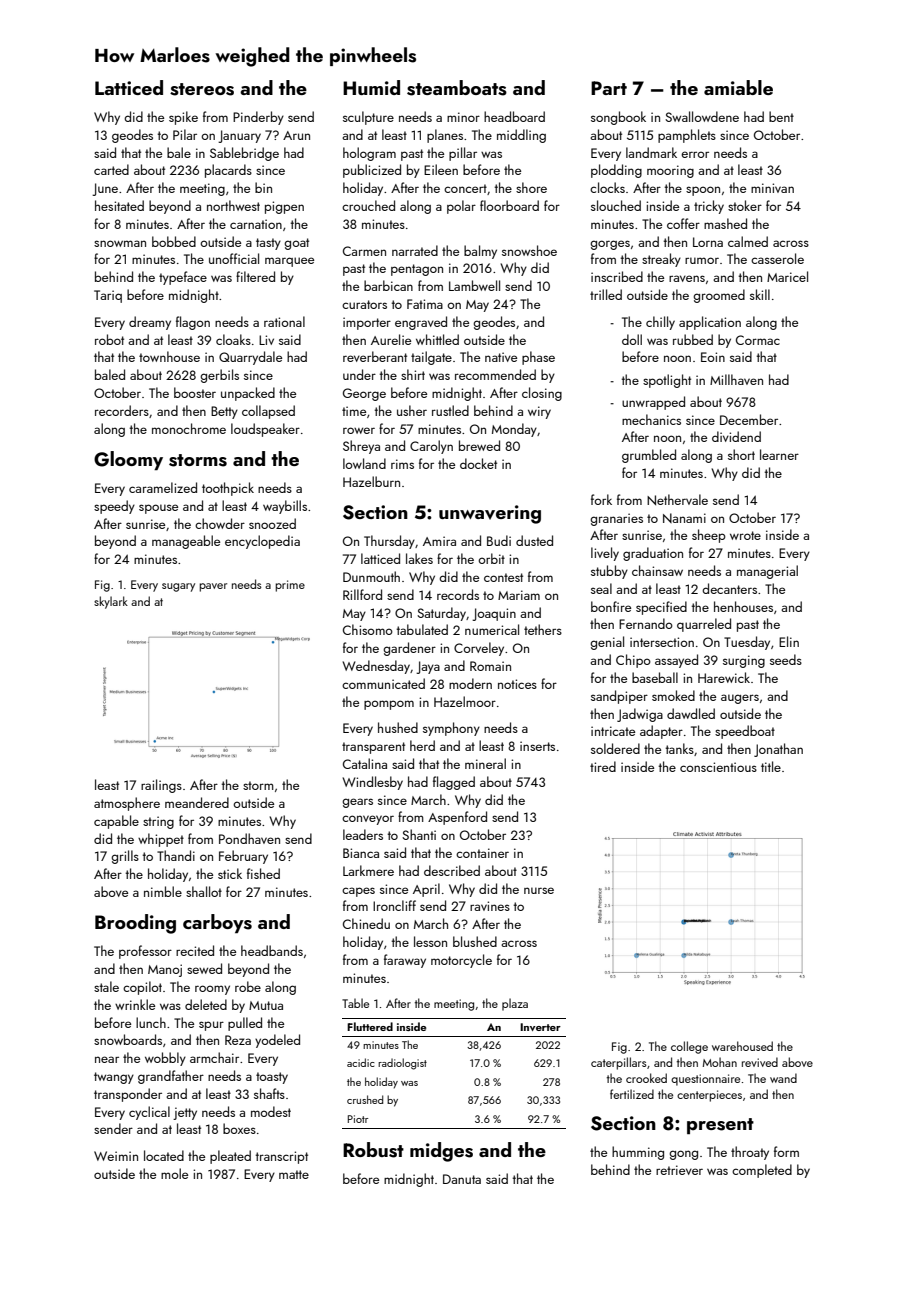 The image size is (908, 1316). Describe the element at coordinates (145, 952) in the screenshot. I see `professor` at that location.
